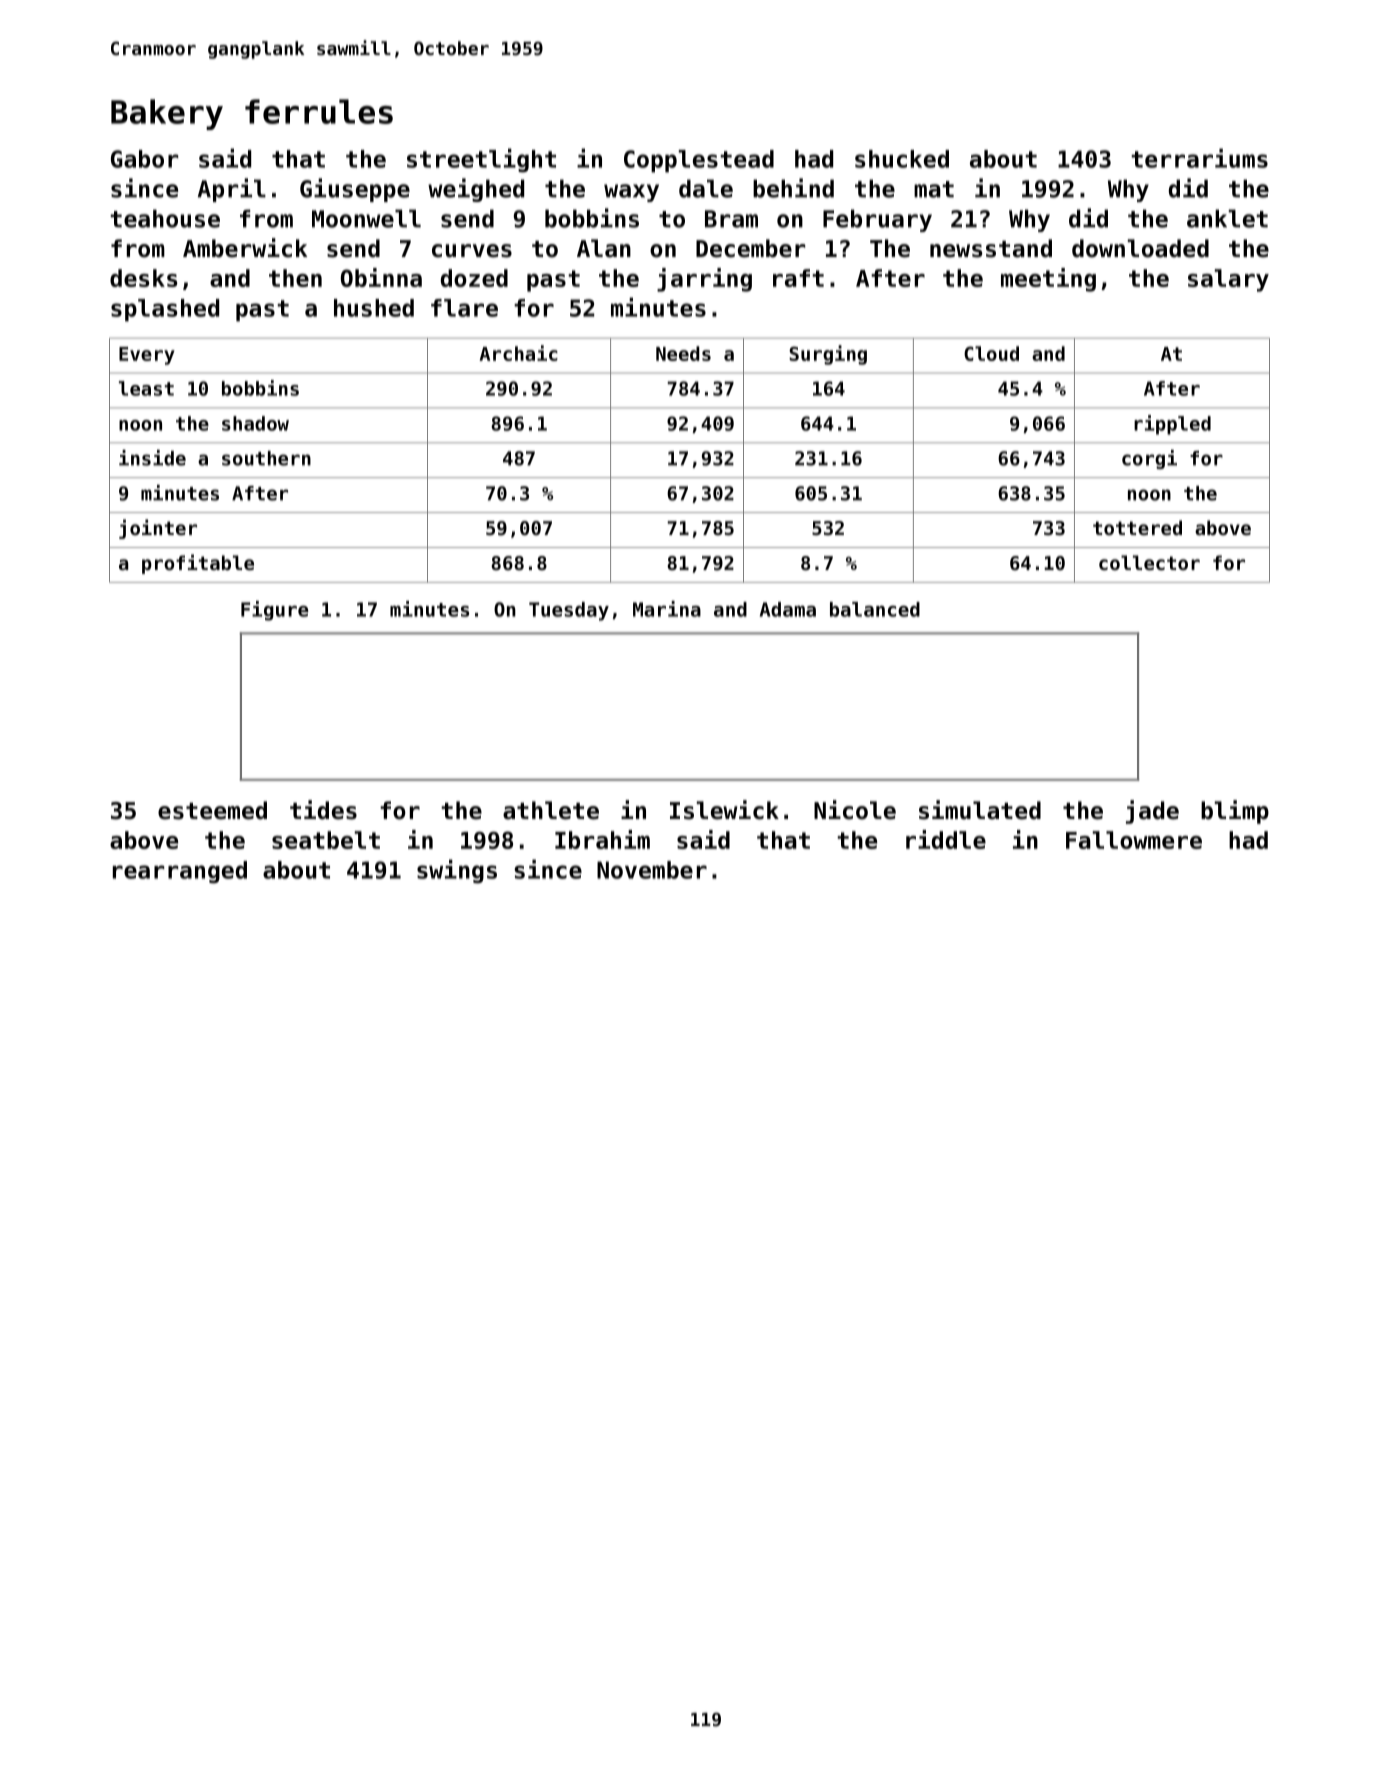 Image resolution: width=1379 pixels, height=1785 pixels. What do you see at coordinates (1199, 158) in the page?
I see `terrariums` at bounding box center [1199, 158].
